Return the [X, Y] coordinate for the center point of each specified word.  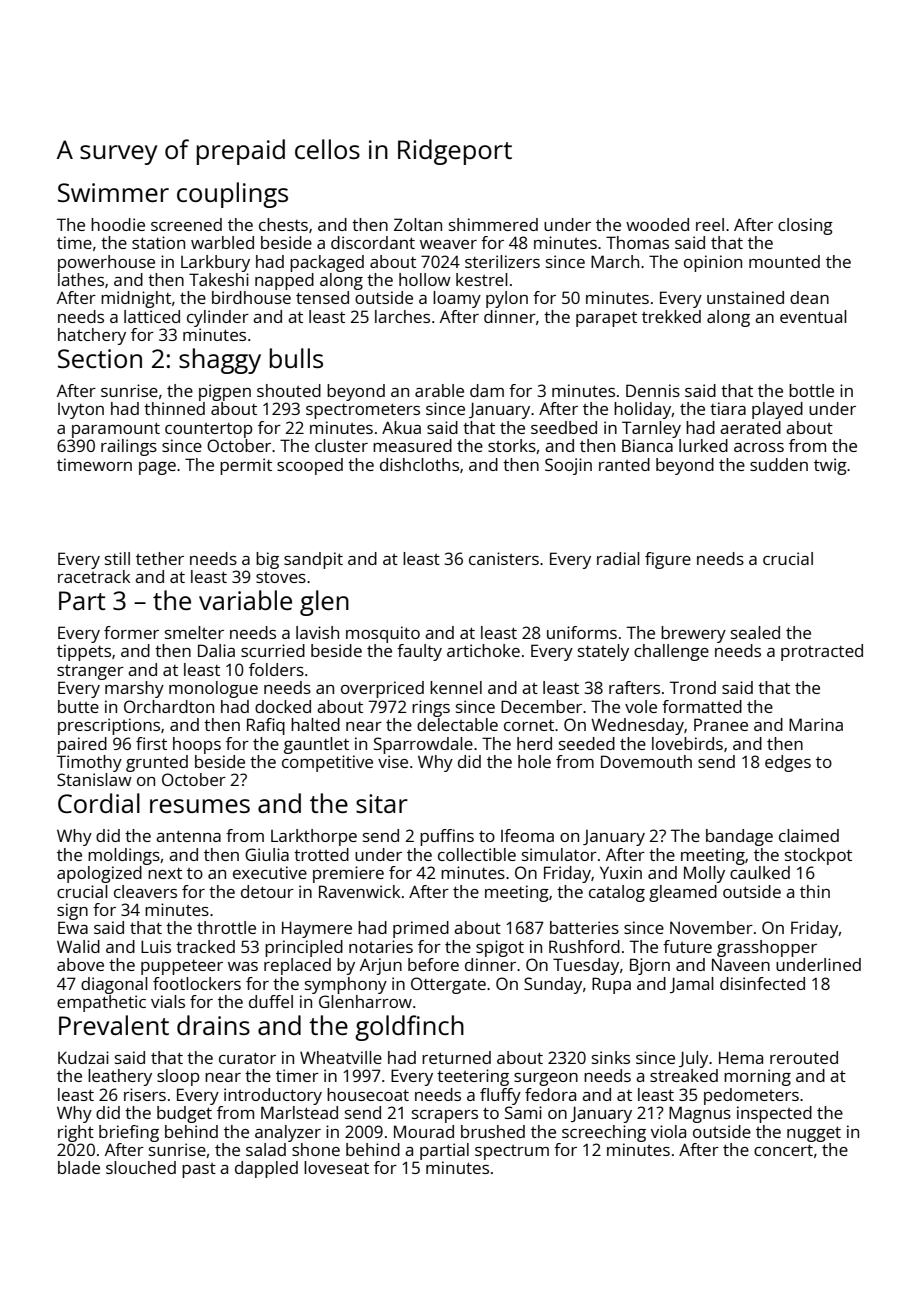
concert [783, 1150]
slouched [141, 1167]
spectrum [512, 1152]
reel [710, 224]
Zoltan [418, 224]
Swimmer [113, 192]
